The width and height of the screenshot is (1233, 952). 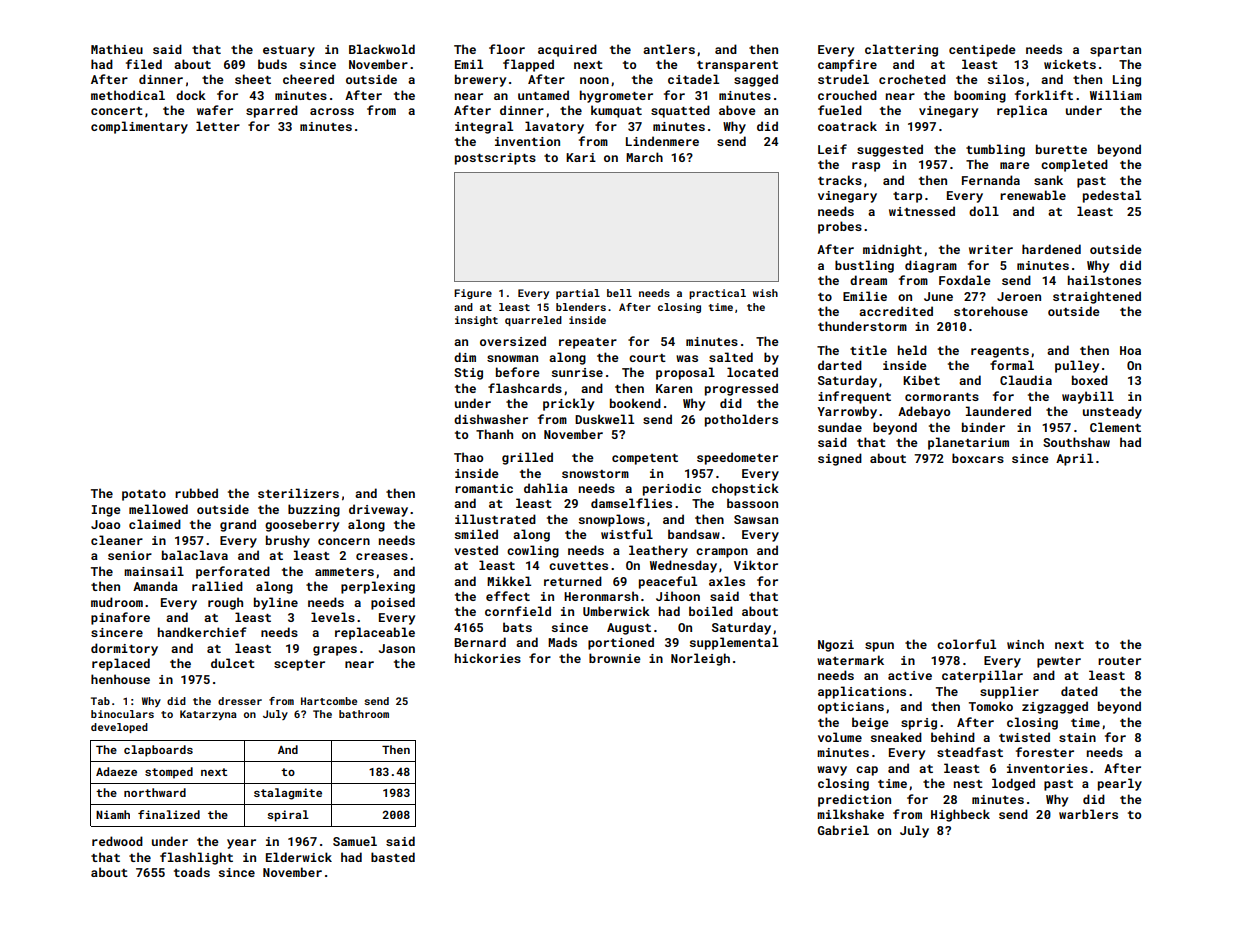 What do you see at coordinates (139, 127) in the screenshot?
I see `complimentary` at bounding box center [139, 127].
